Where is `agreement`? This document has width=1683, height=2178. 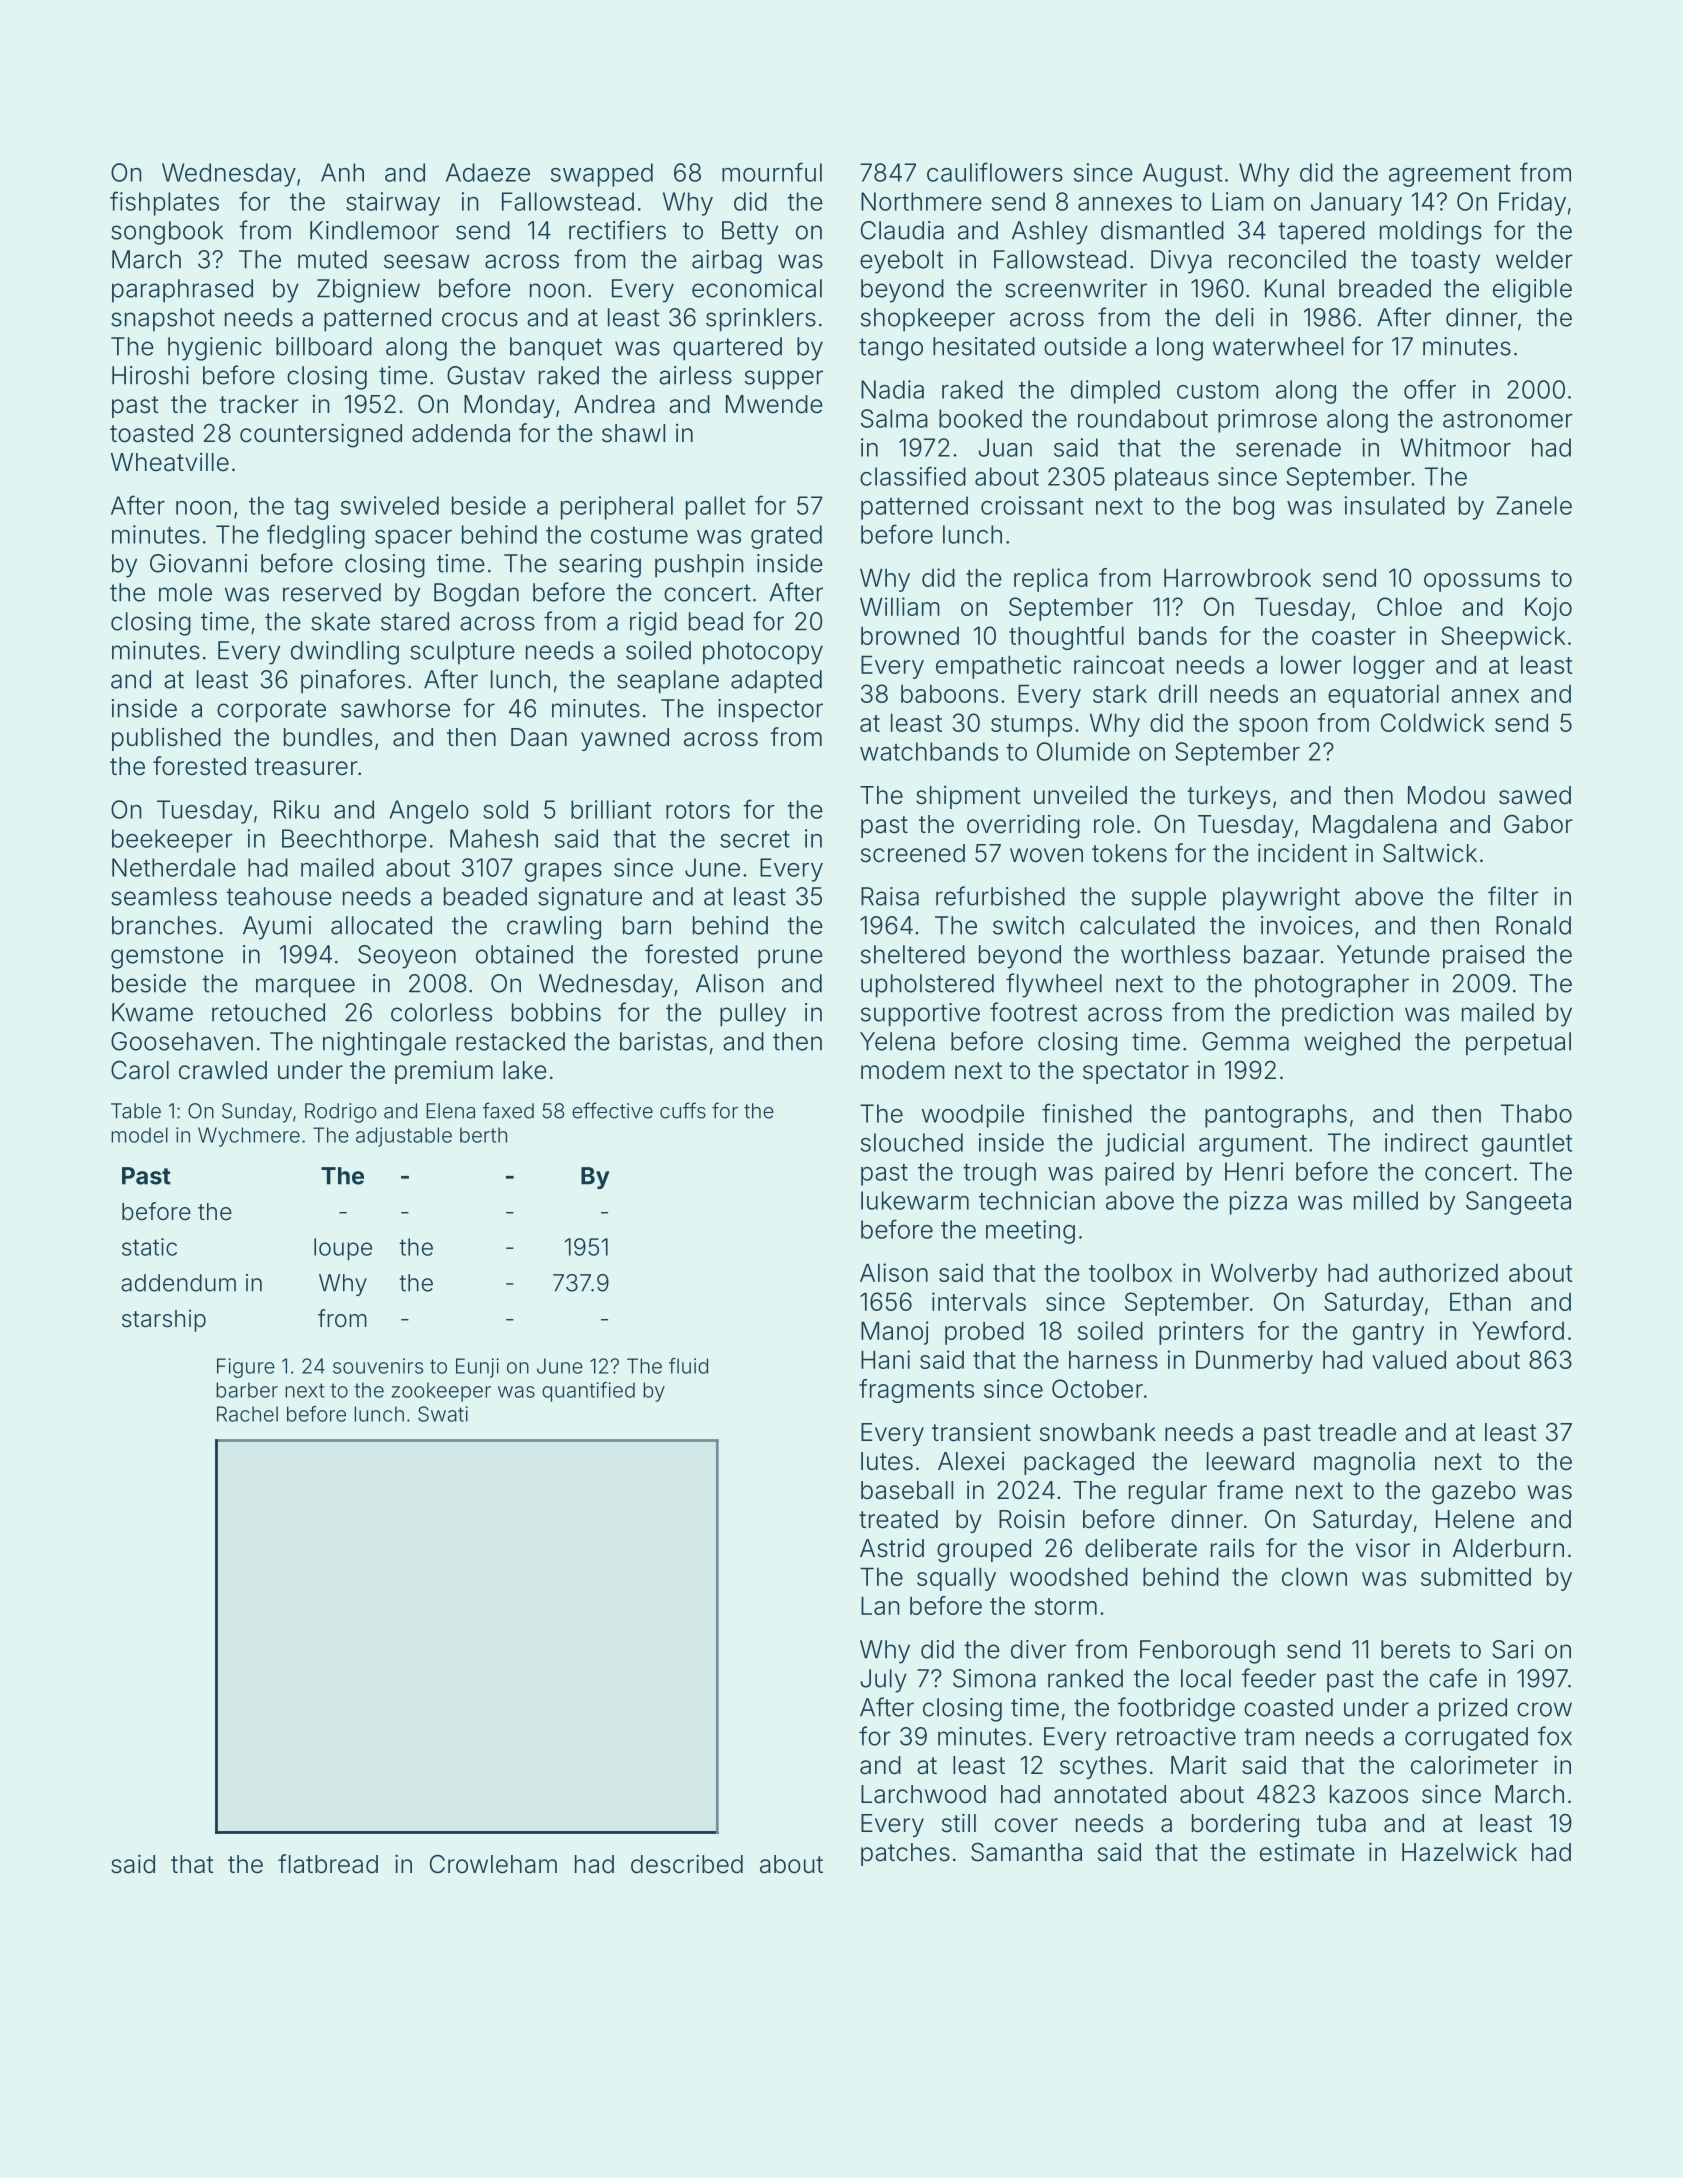 agreement is located at coordinates (1450, 176).
